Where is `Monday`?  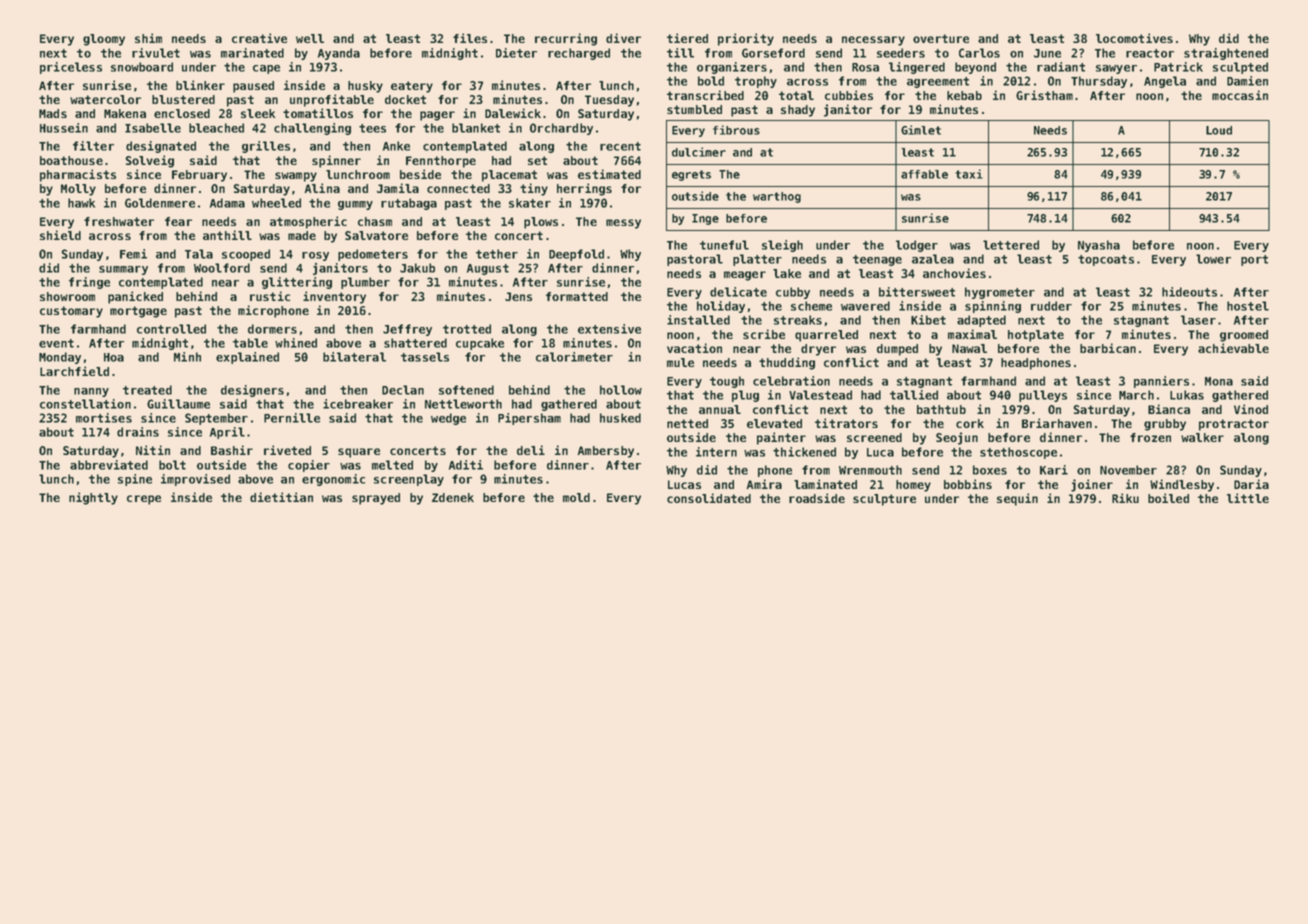
Monday is located at coordinates (60, 358).
